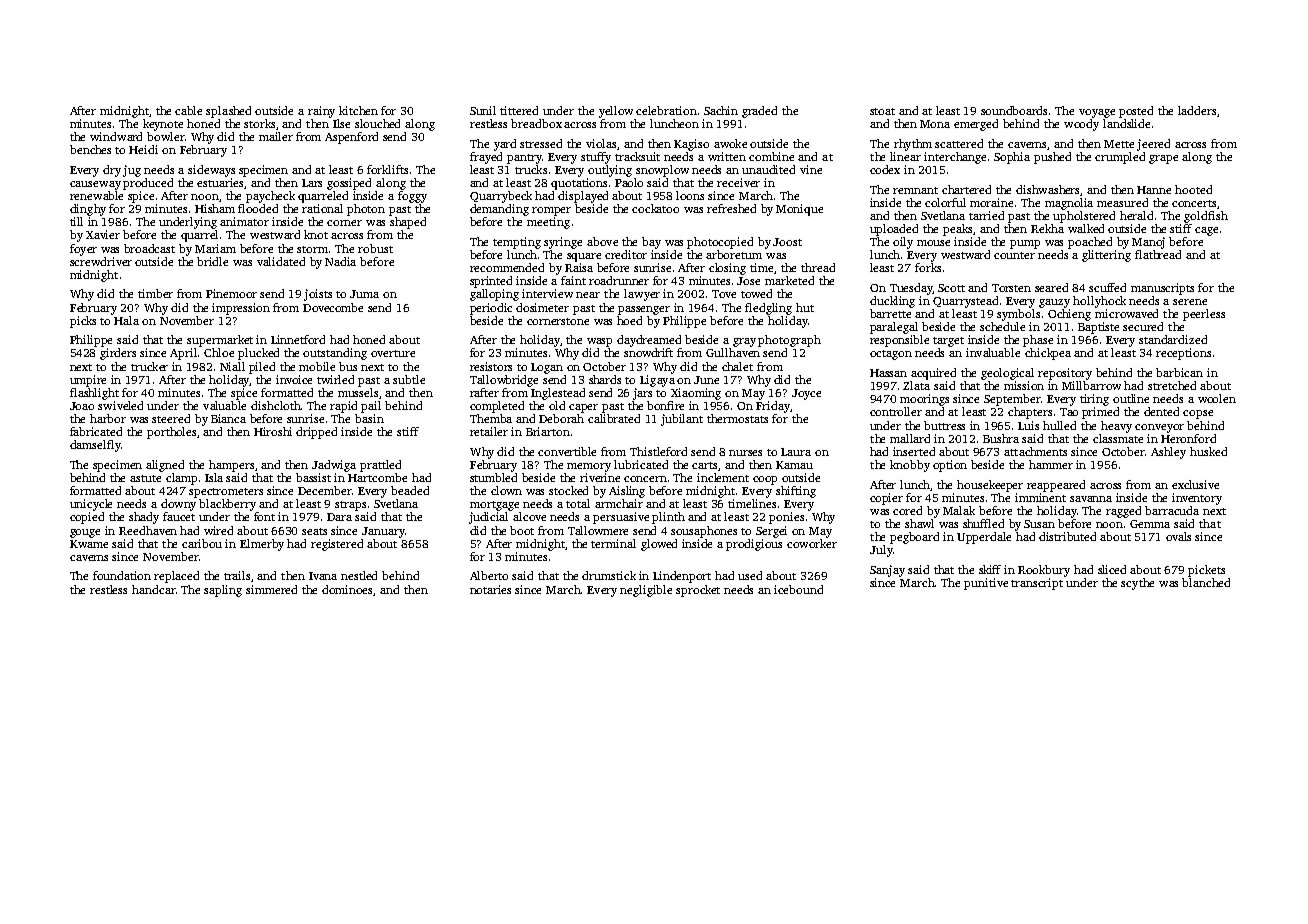  Describe the element at coordinates (754, 545) in the document. I see `prodigious` at that location.
